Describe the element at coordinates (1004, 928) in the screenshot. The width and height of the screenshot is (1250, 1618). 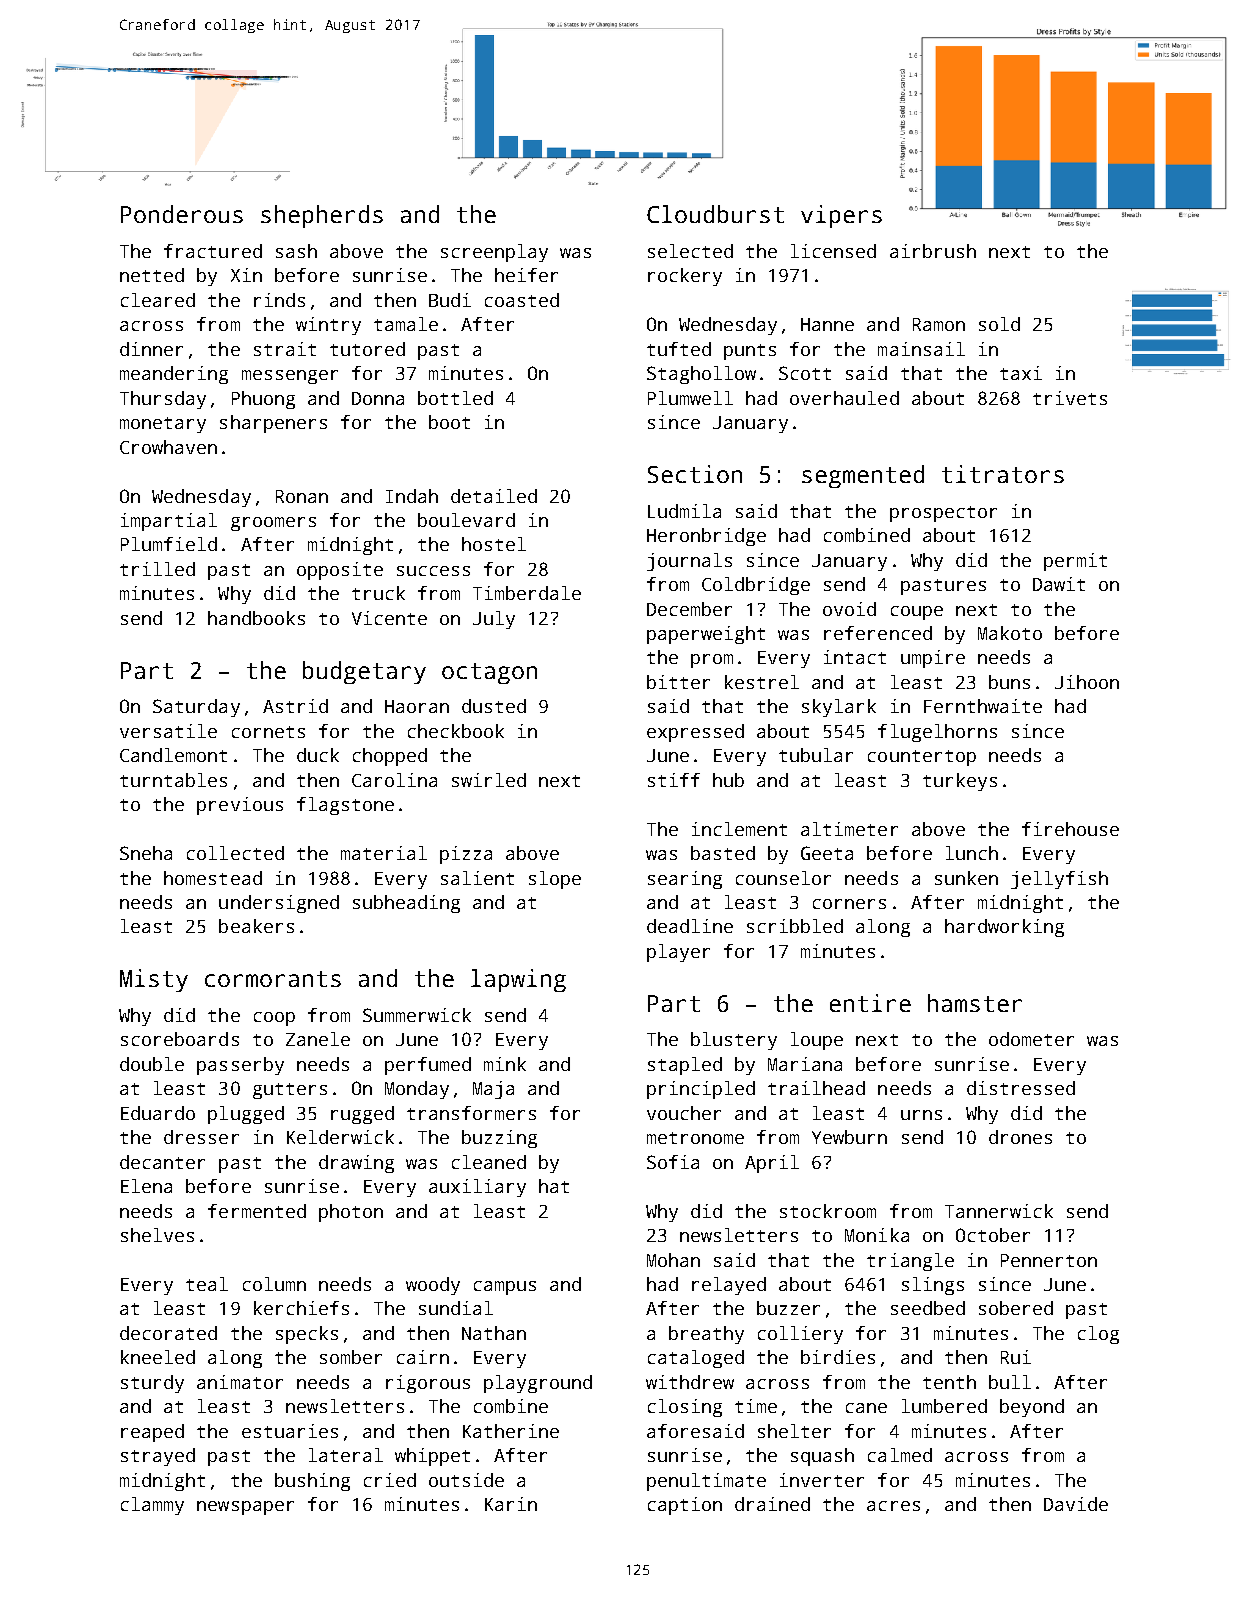
I see `hardworking` at that location.
